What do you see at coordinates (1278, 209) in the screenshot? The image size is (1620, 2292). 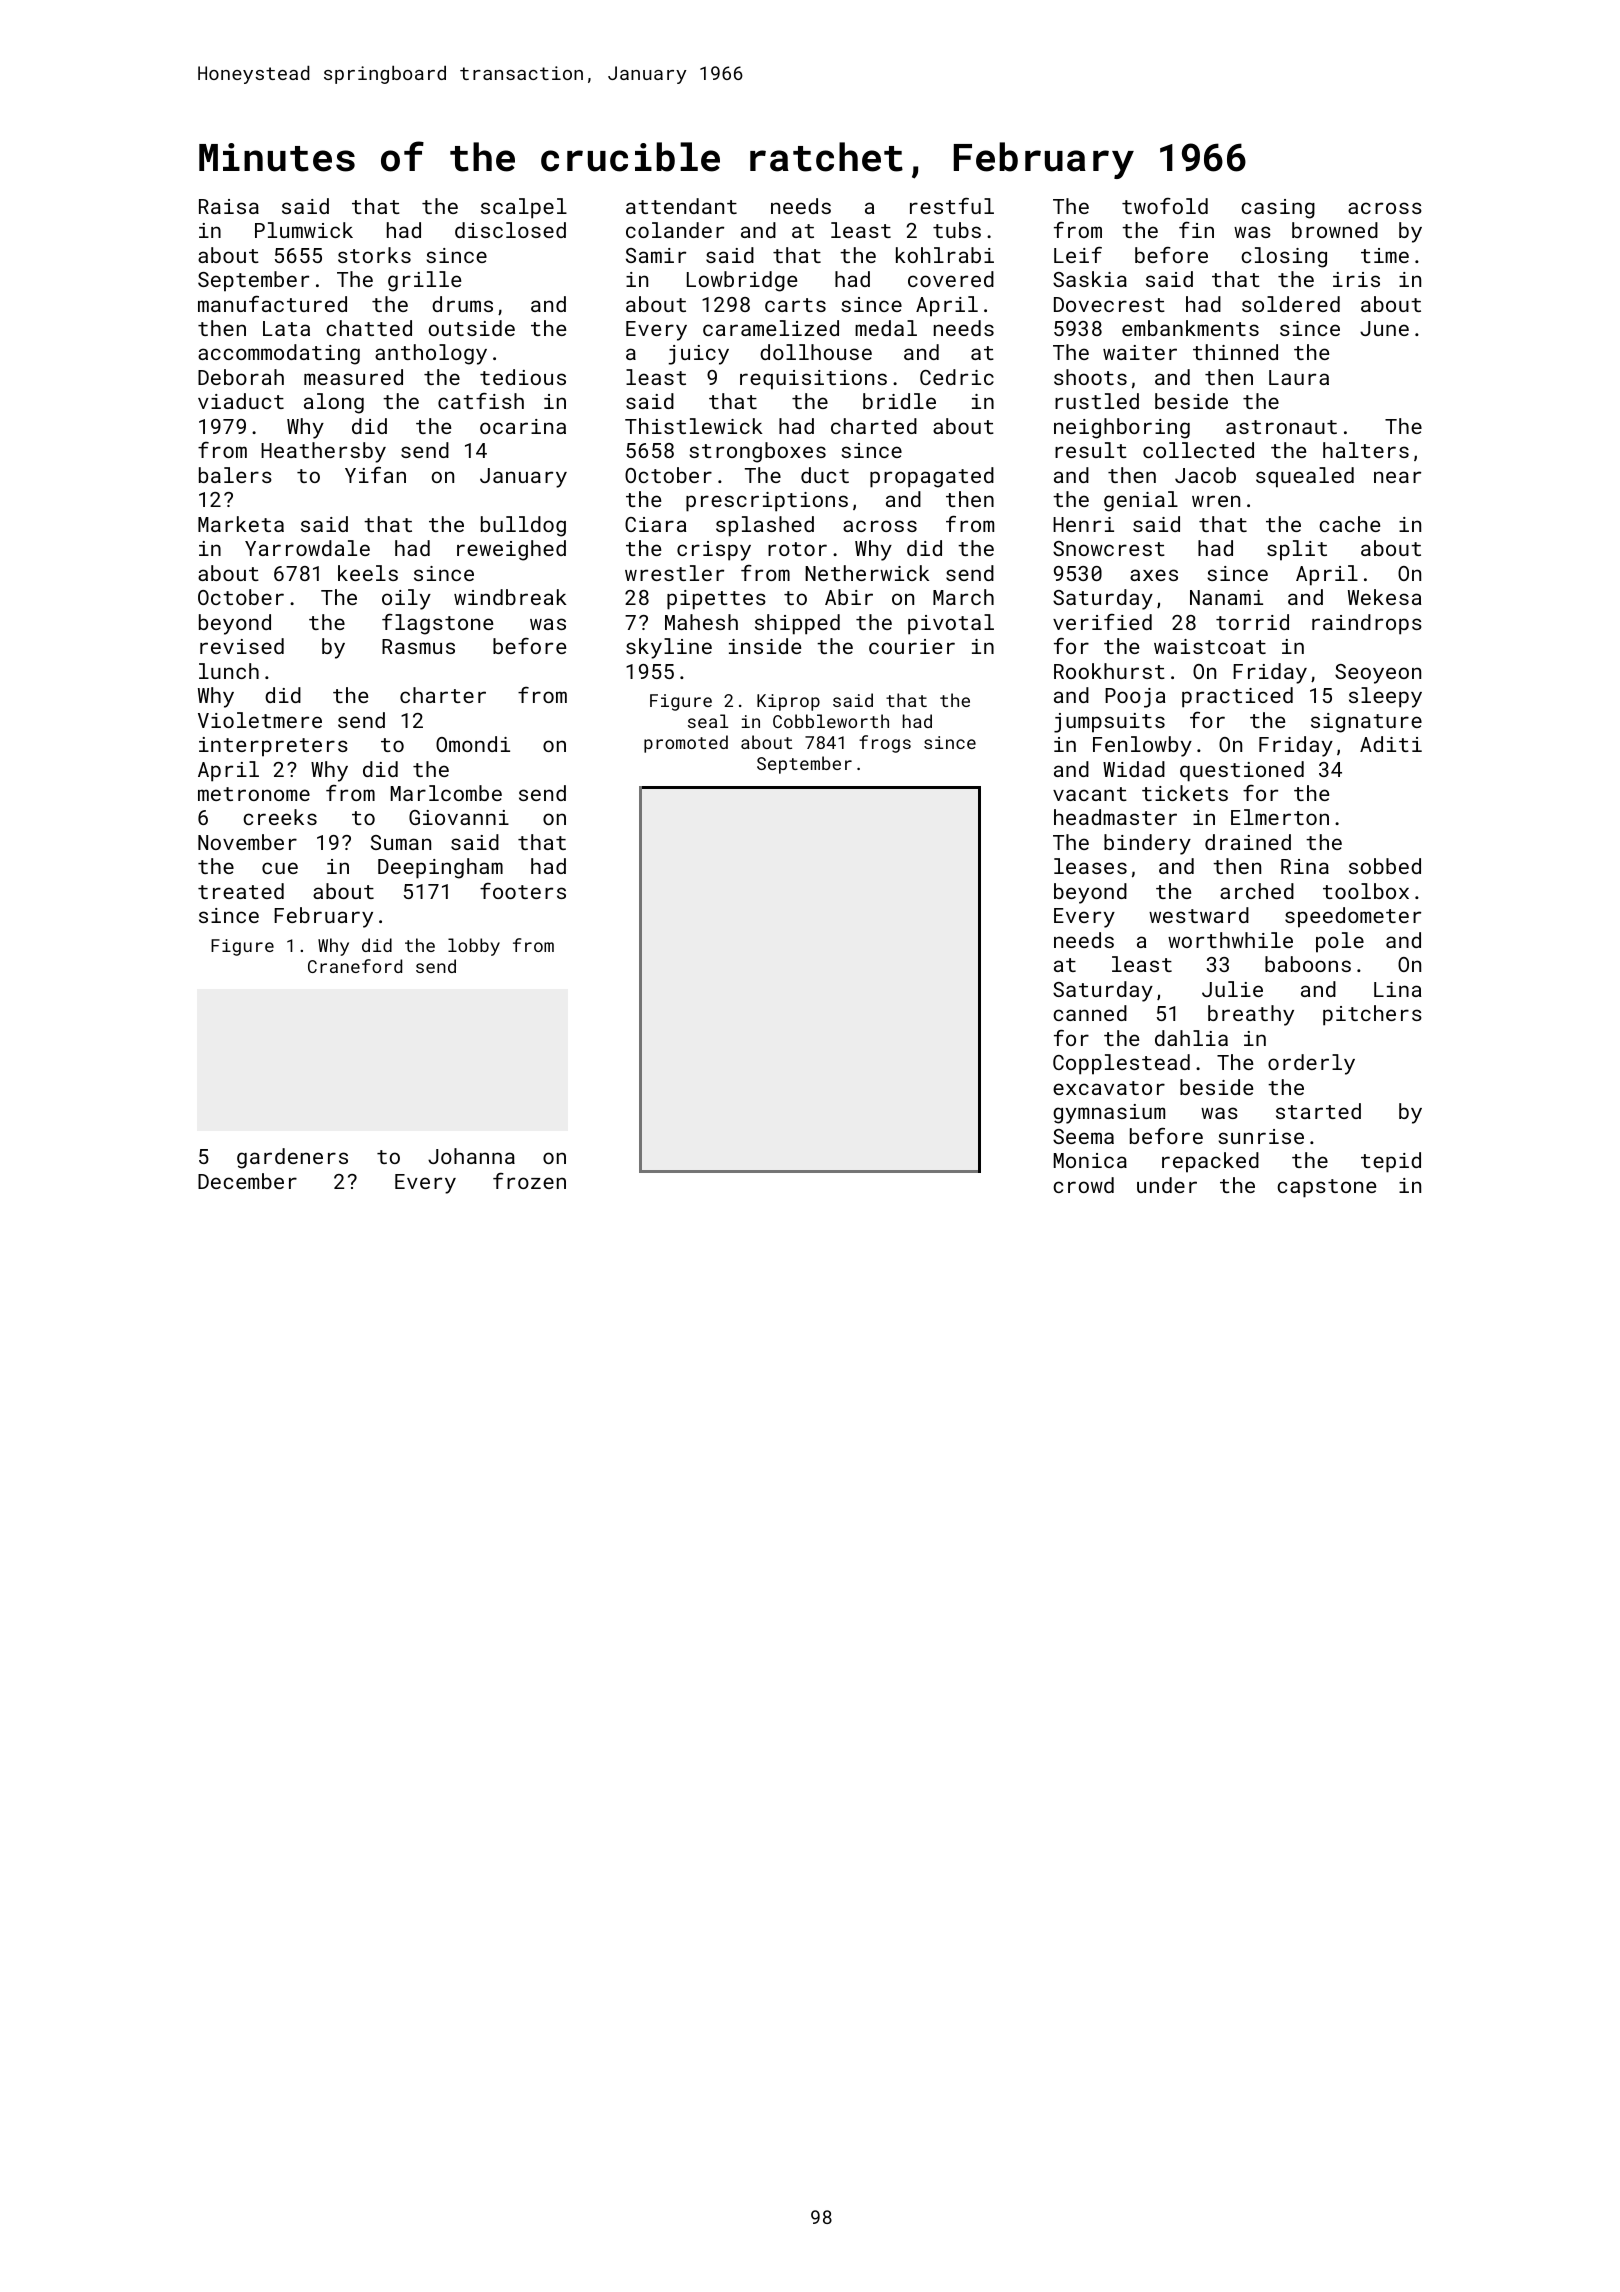 I see `casing` at bounding box center [1278, 209].
